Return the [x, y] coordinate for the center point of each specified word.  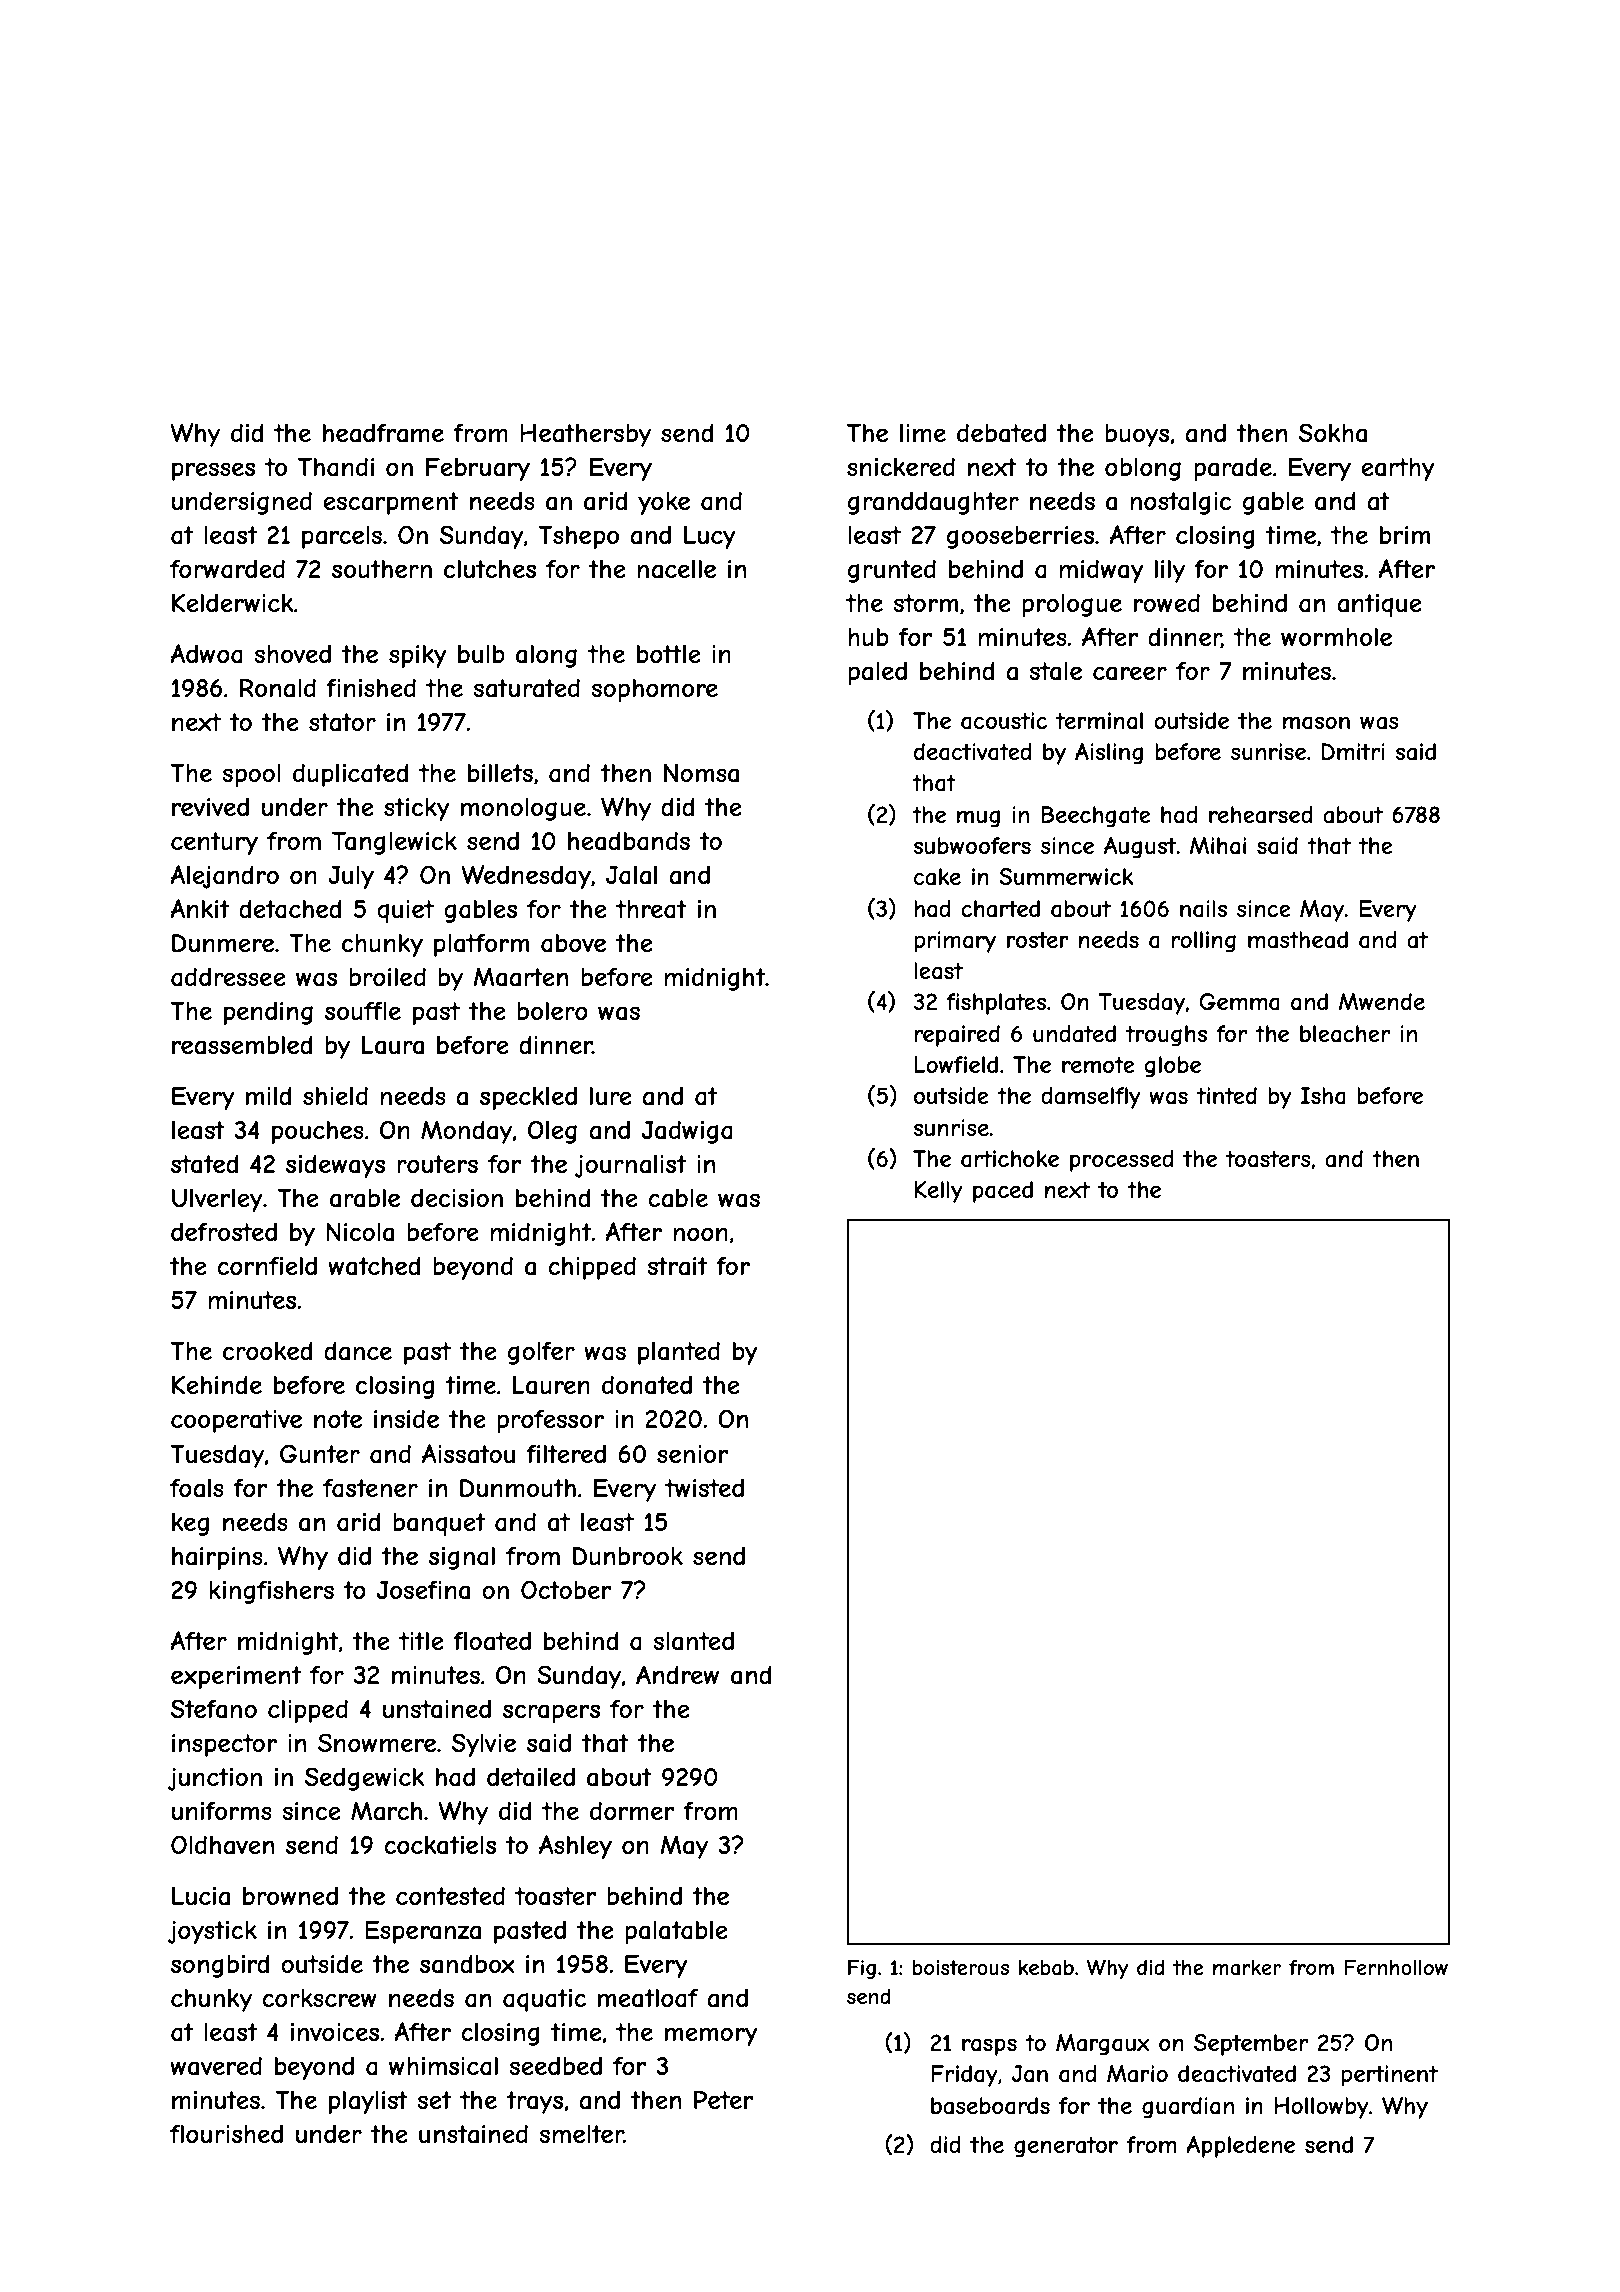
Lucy [710, 537]
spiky [418, 656]
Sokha [1333, 433]
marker [1247, 1968]
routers [437, 1164]
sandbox [467, 1964]
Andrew [677, 1674]
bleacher [1345, 1034]
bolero [552, 1011]
